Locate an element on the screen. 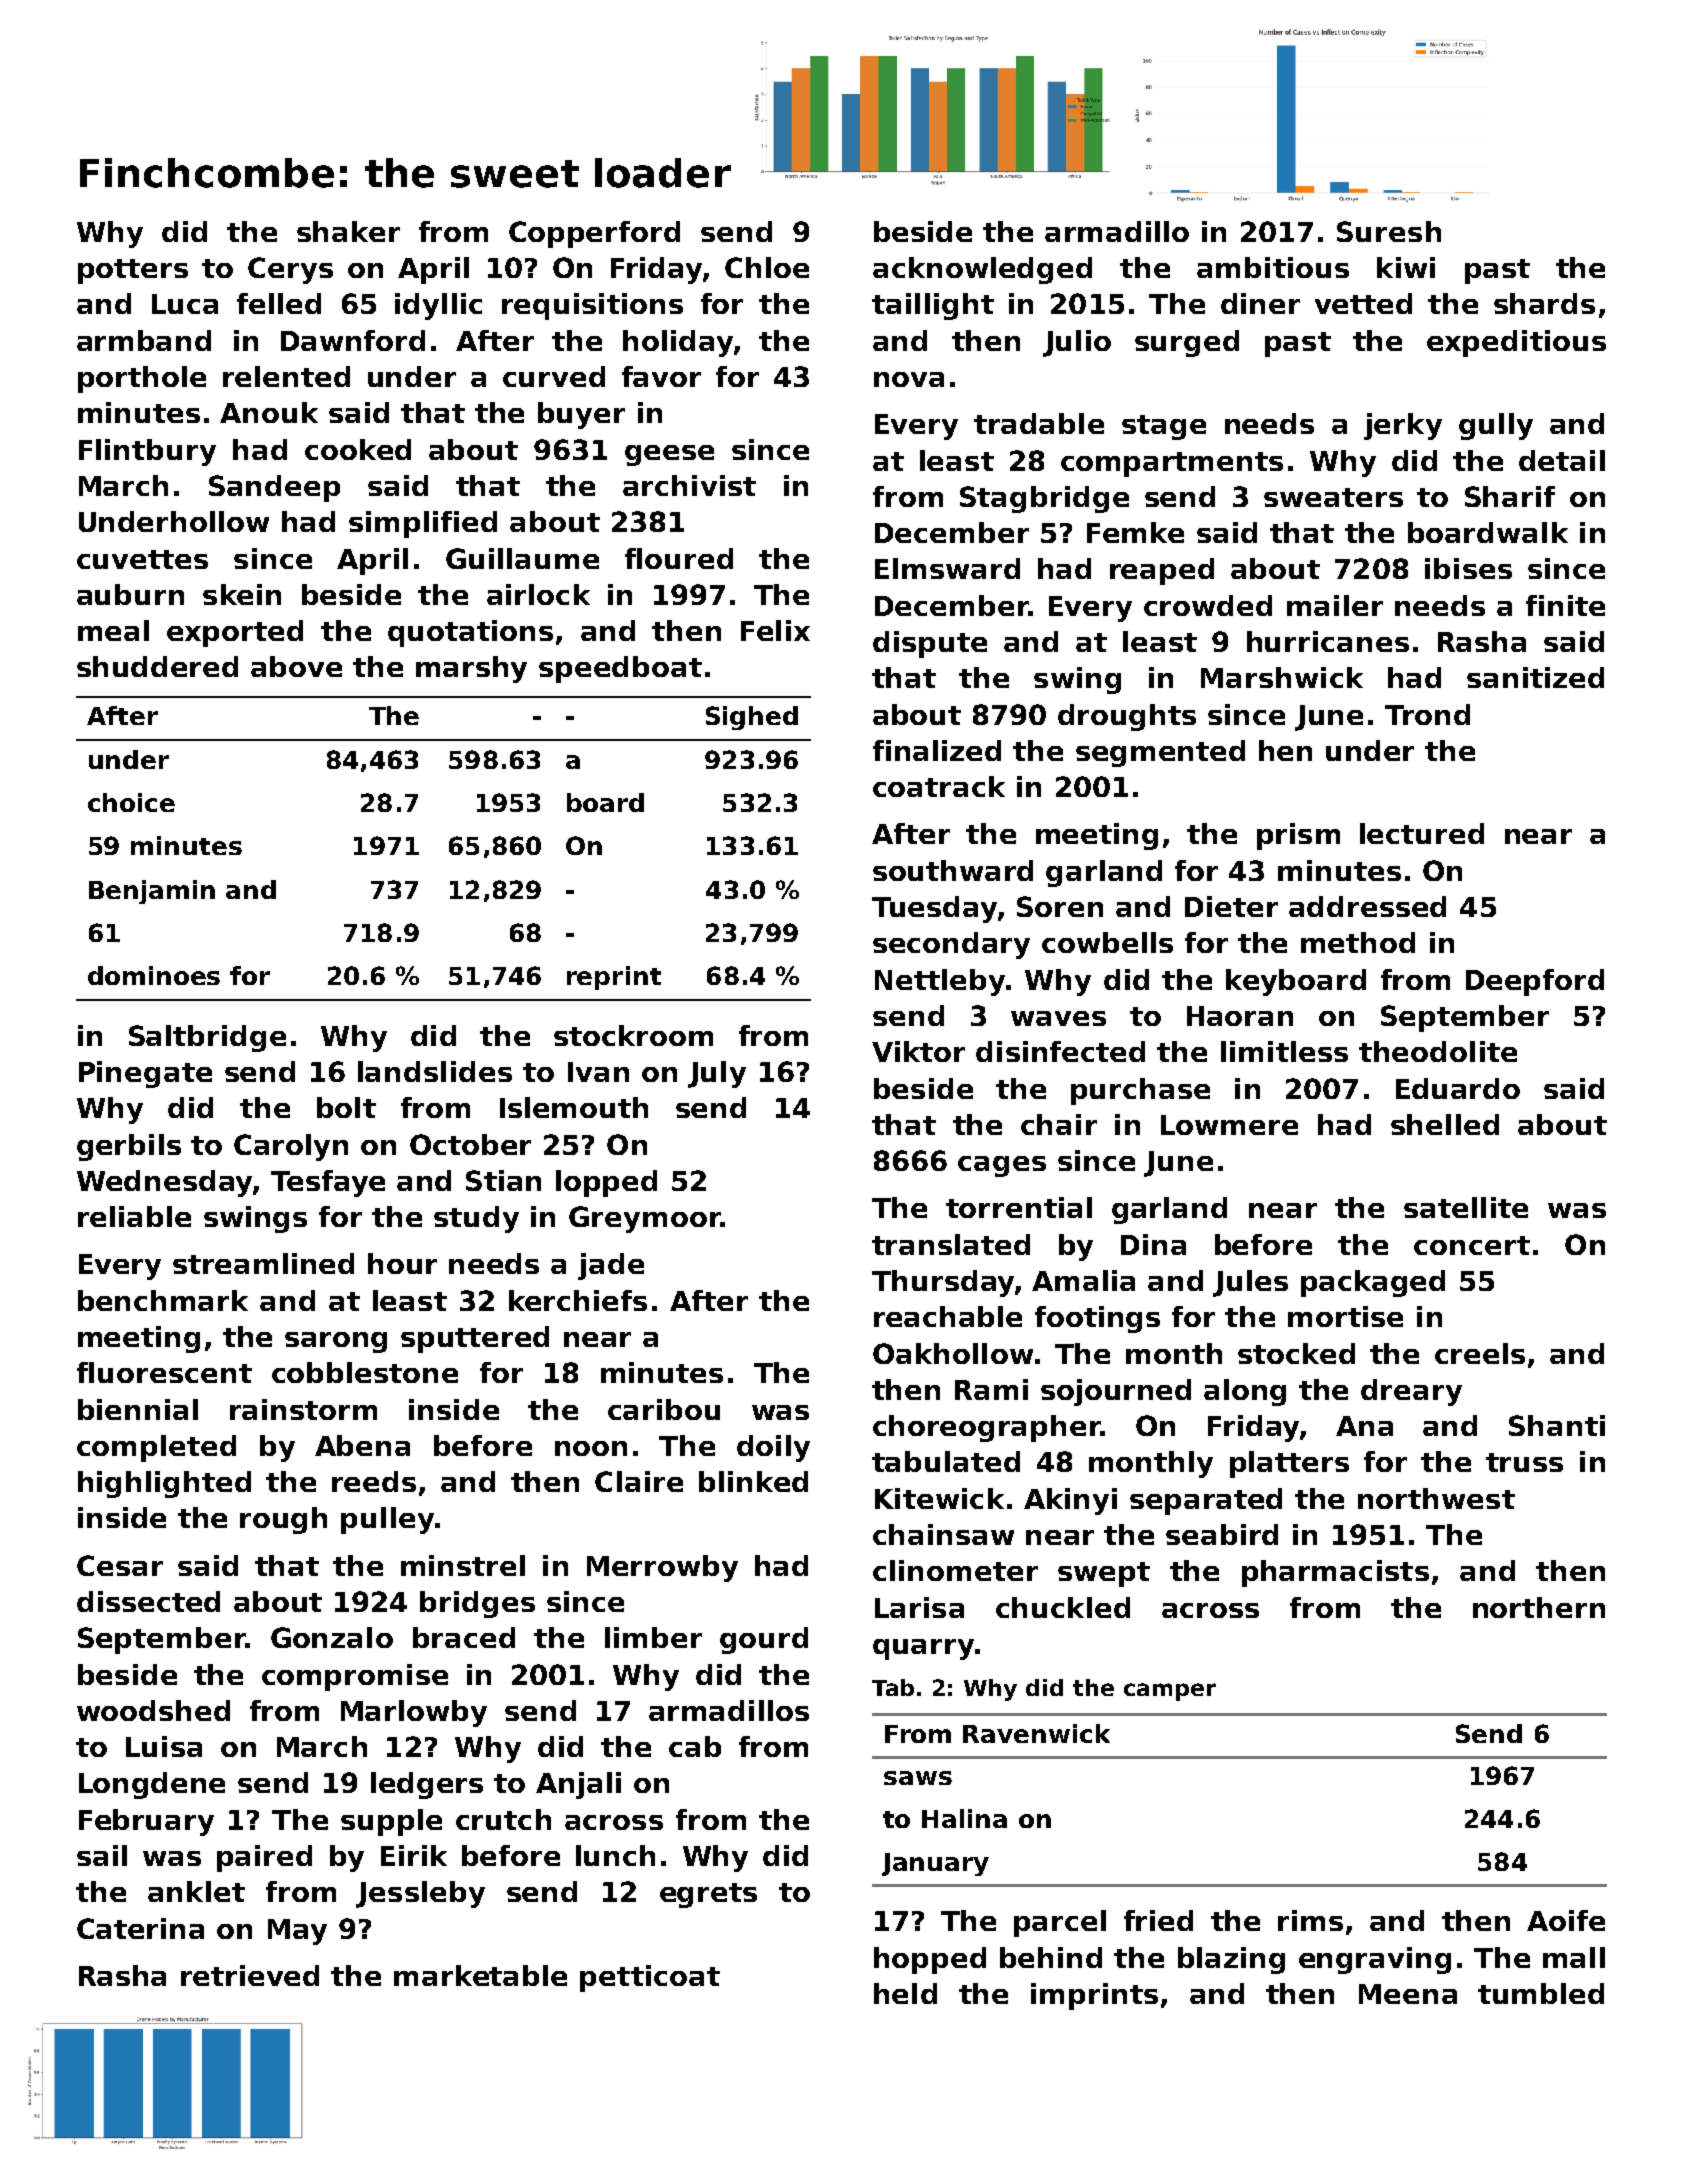 This screenshot has height=2178, width=1683. Gonzalo is located at coordinates (332, 1637).
